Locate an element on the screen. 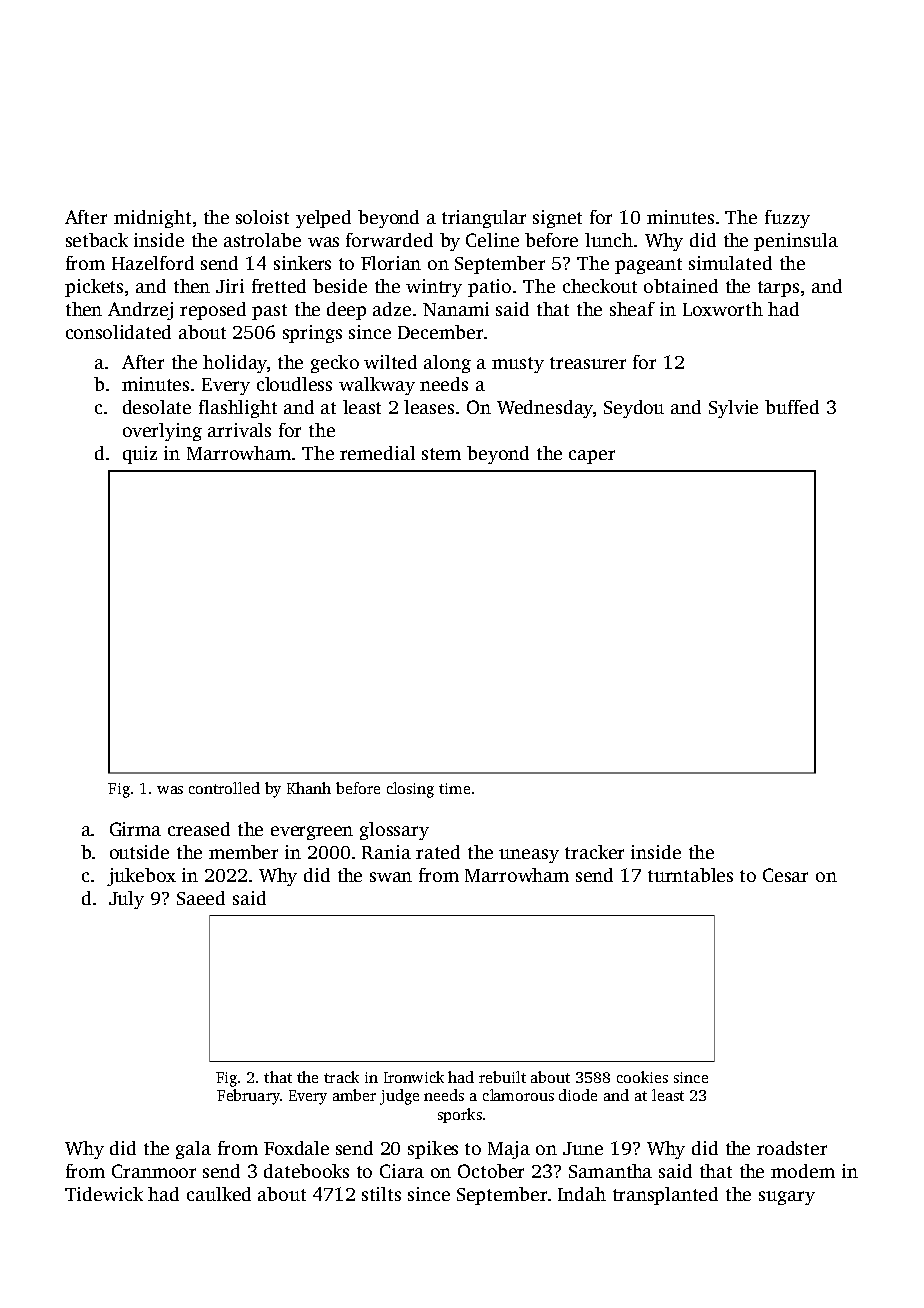  triangular is located at coordinates (484, 219).
